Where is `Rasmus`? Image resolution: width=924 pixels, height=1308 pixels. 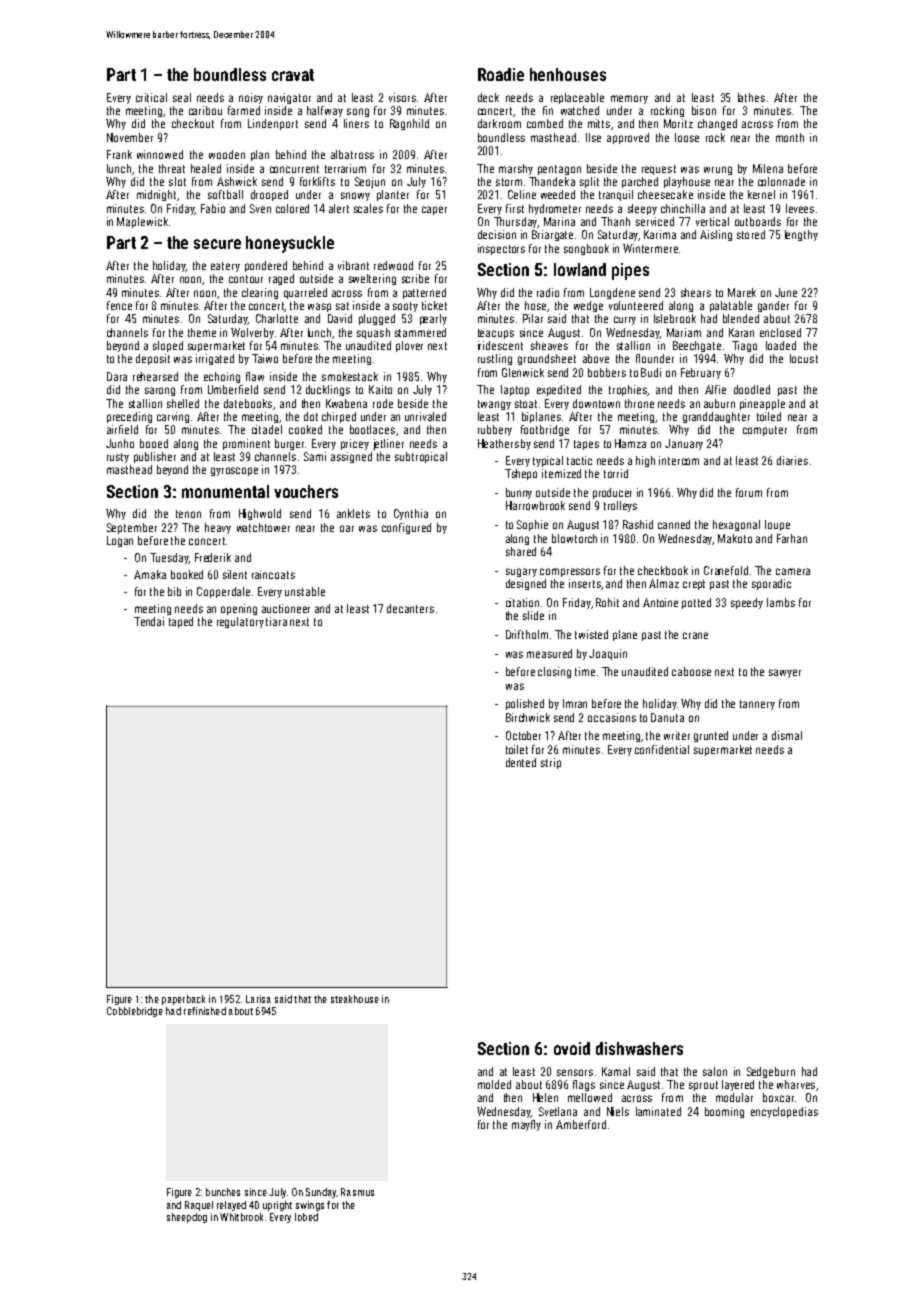
Rasmus is located at coordinates (357, 1192).
